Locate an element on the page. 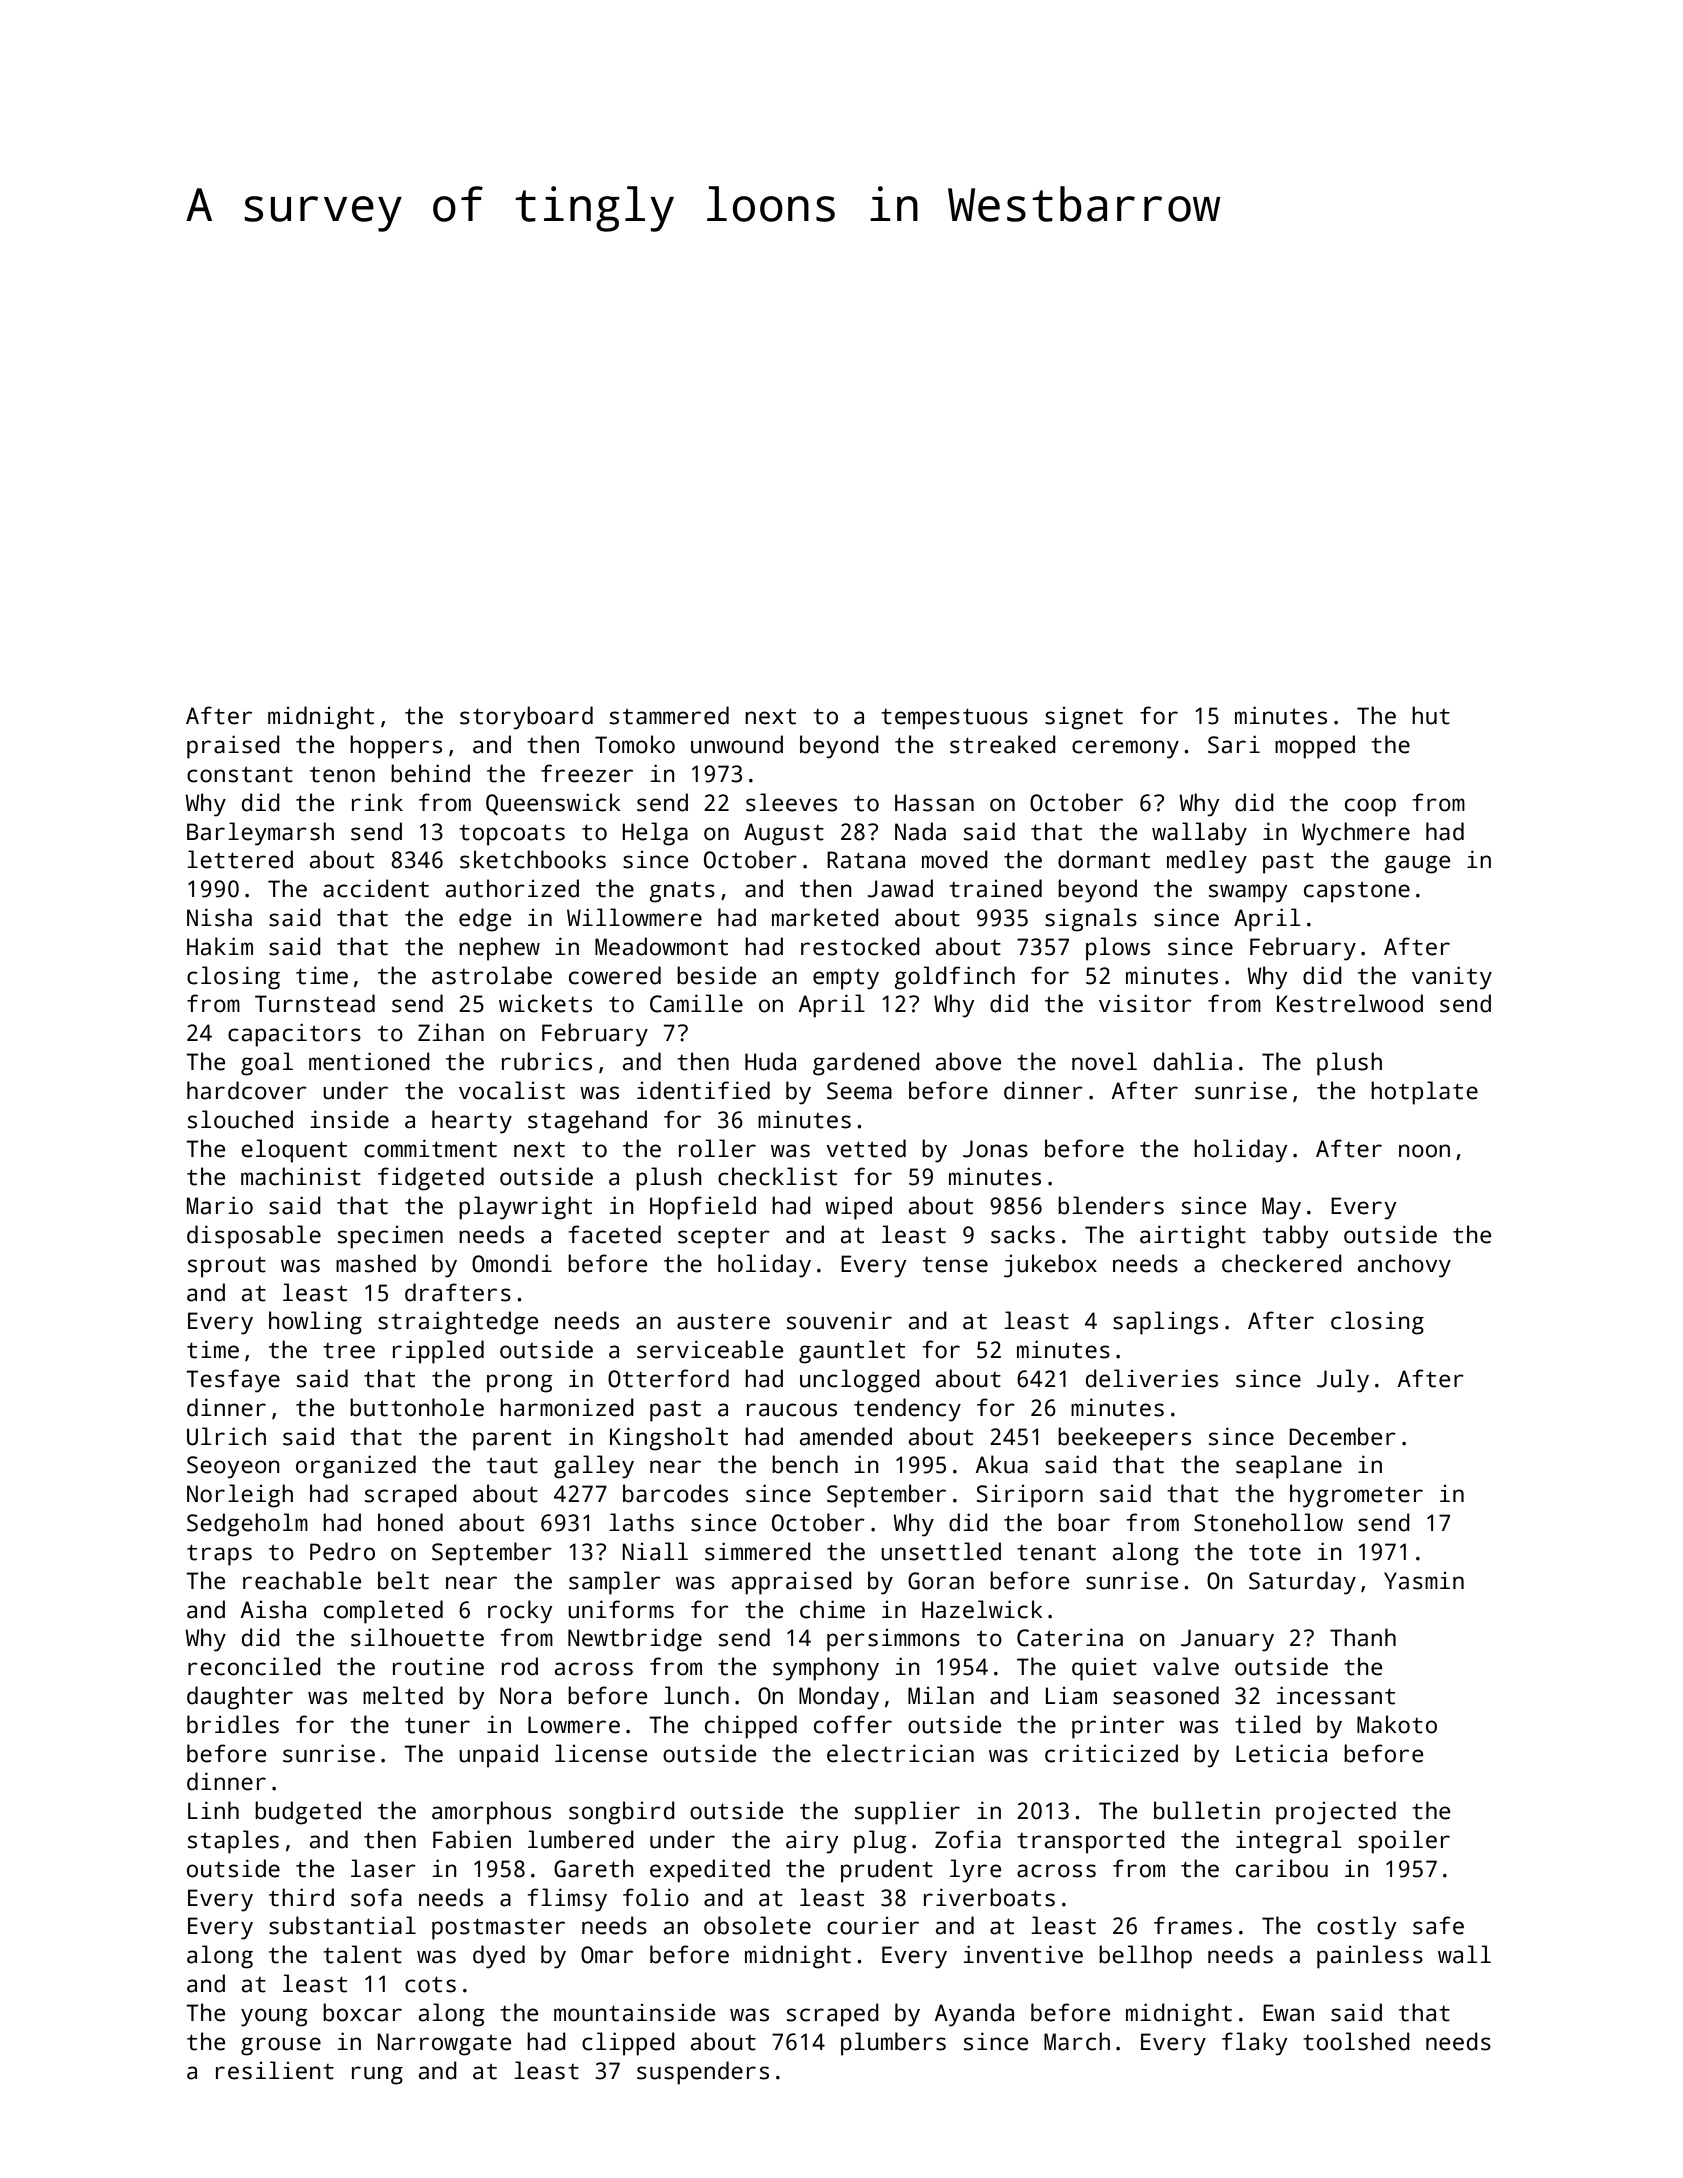  Sari is located at coordinates (1234, 744).
